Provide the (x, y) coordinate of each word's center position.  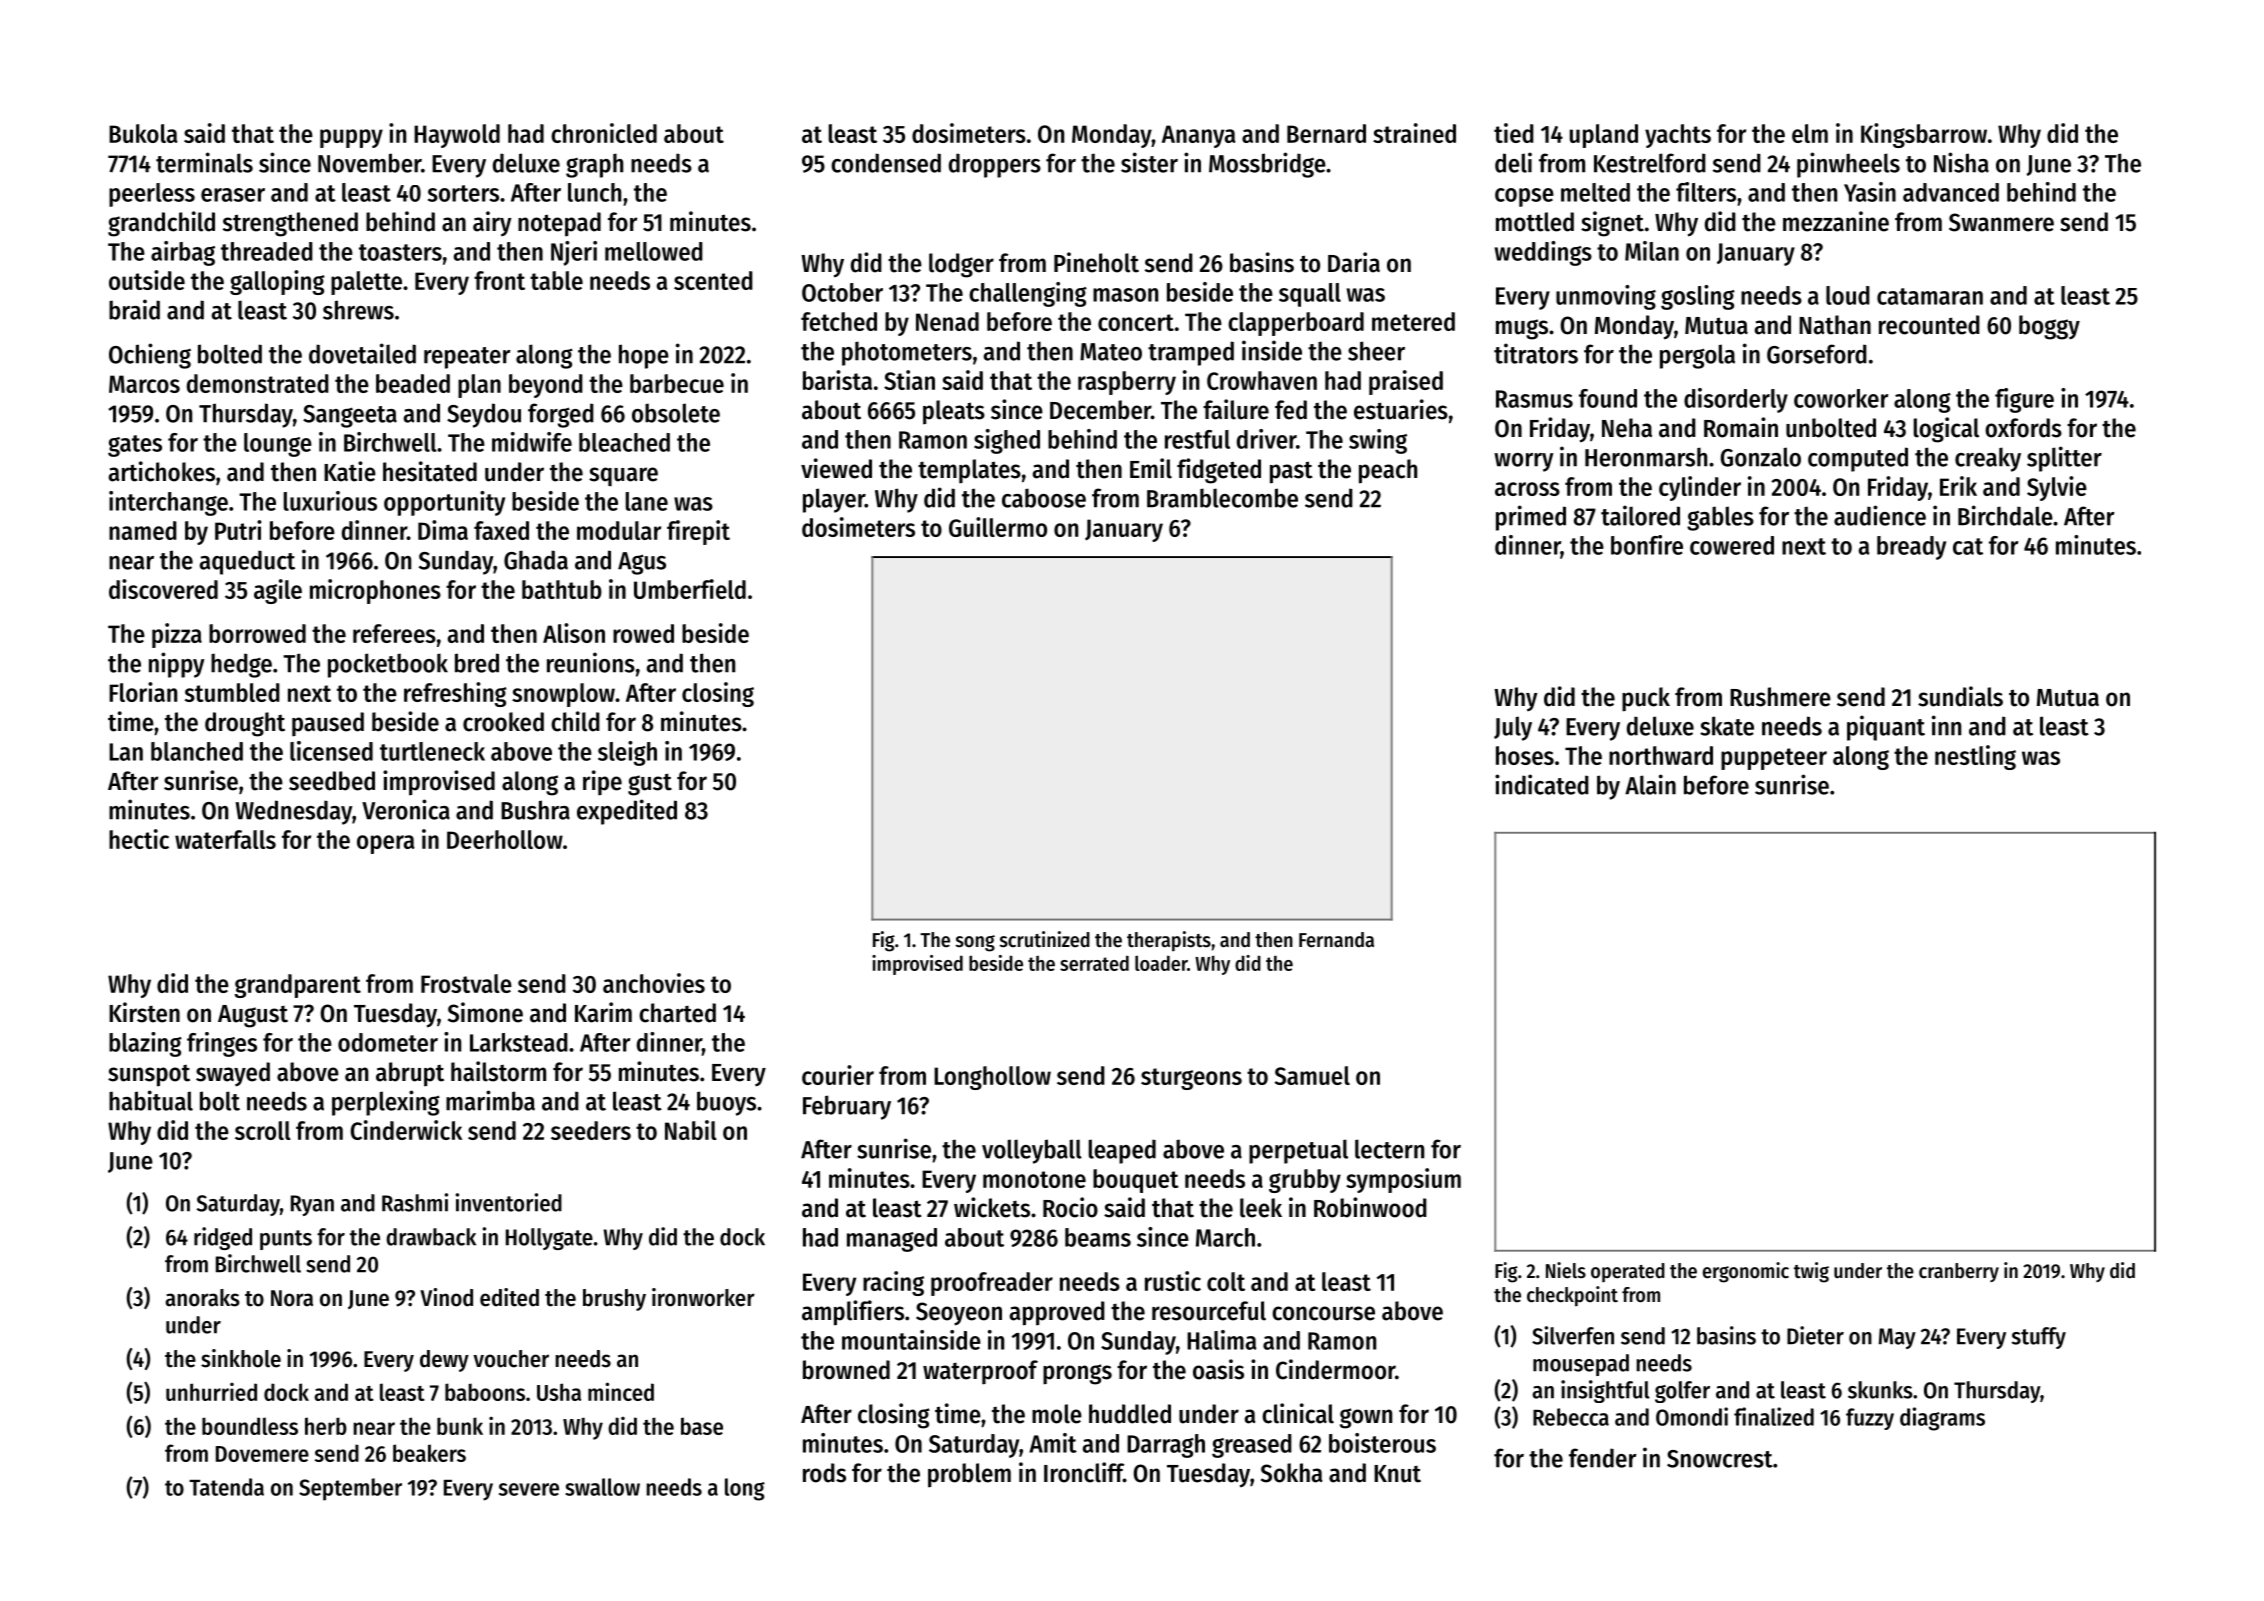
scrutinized (1045, 939)
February (847, 1107)
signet (1612, 224)
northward (1661, 755)
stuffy (2039, 1338)
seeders (591, 1130)
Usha (559, 1392)
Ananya (1199, 136)
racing (893, 1283)
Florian (143, 692)
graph (594, 165)
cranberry (1959, 1272)
